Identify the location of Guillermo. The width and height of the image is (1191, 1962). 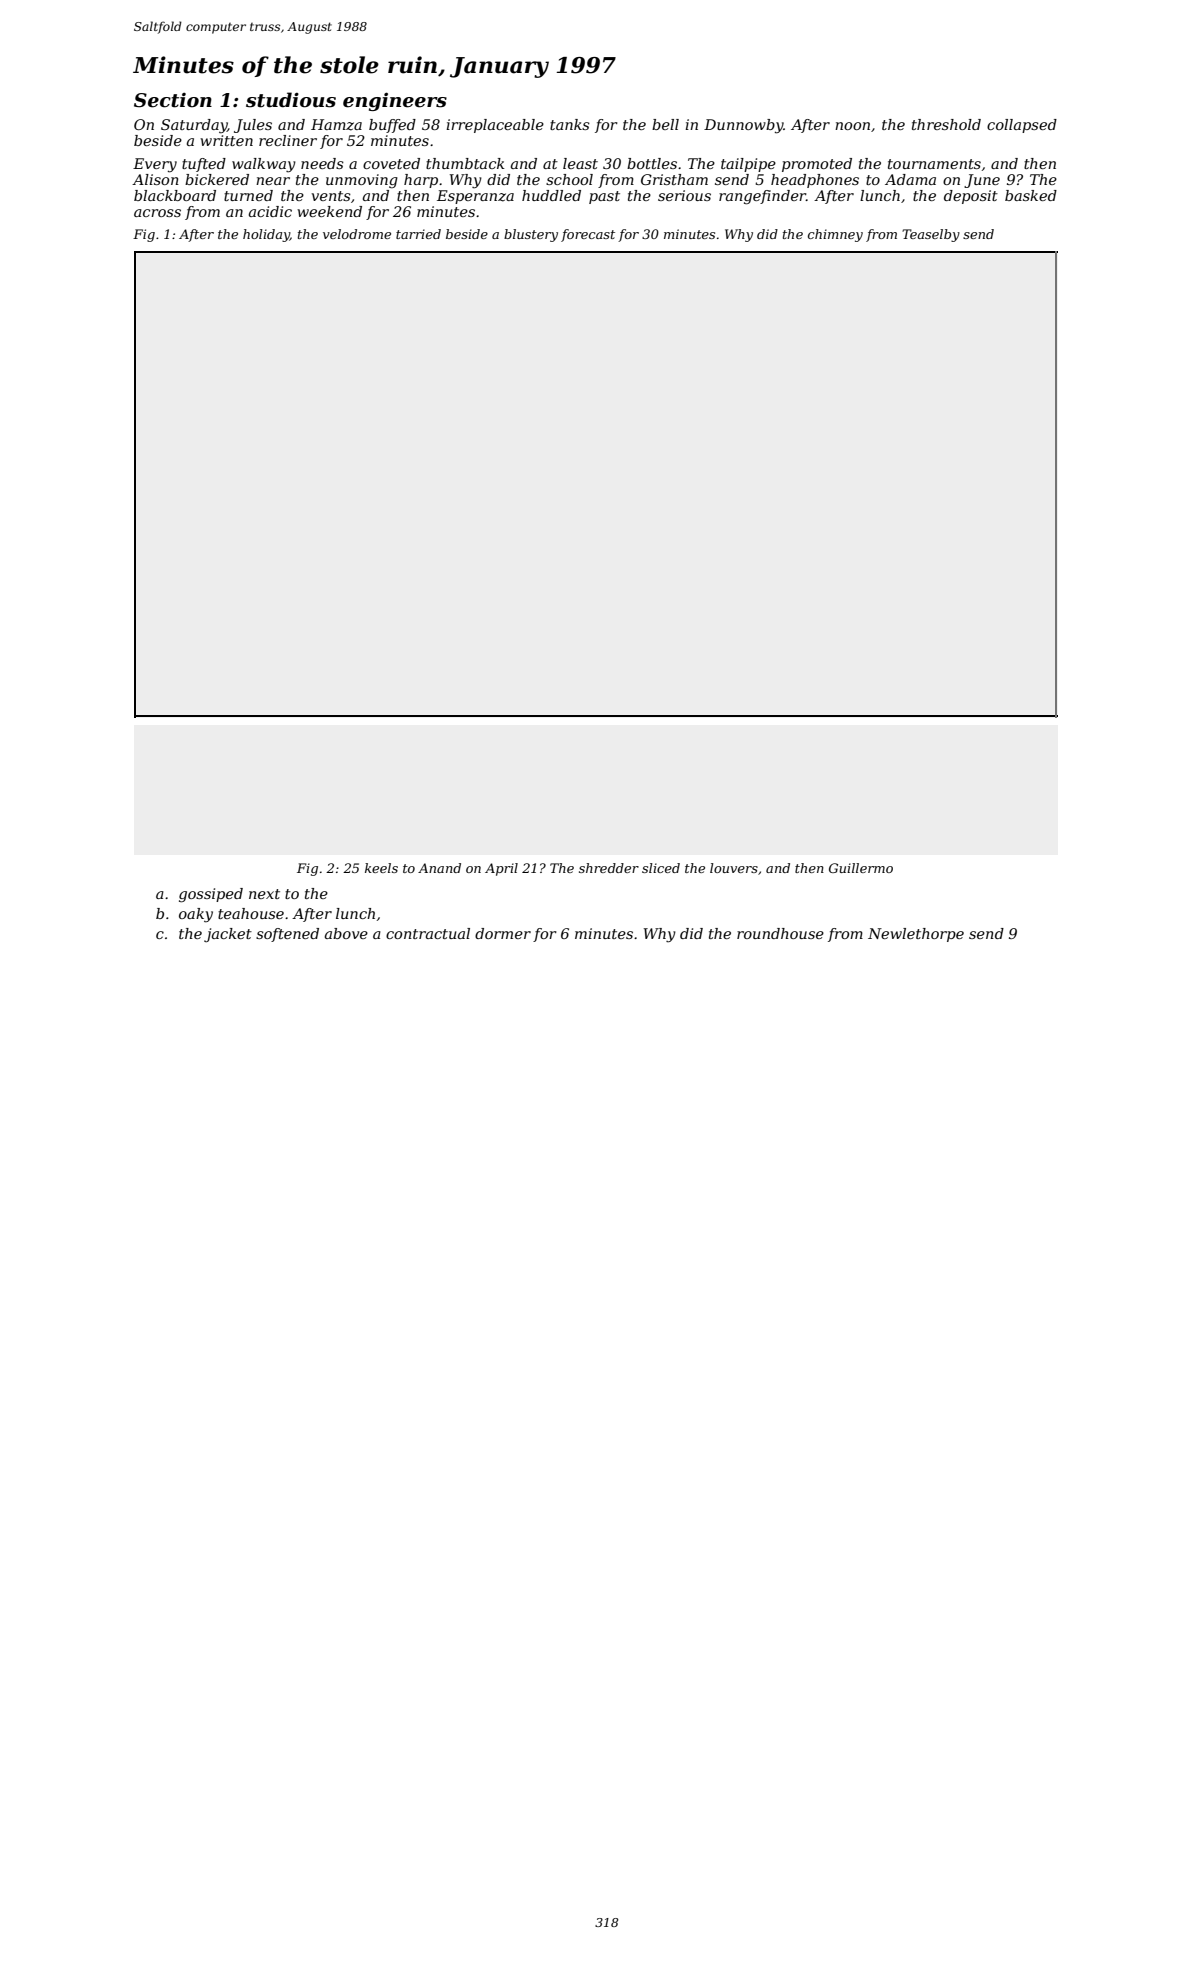
(861, 868).
